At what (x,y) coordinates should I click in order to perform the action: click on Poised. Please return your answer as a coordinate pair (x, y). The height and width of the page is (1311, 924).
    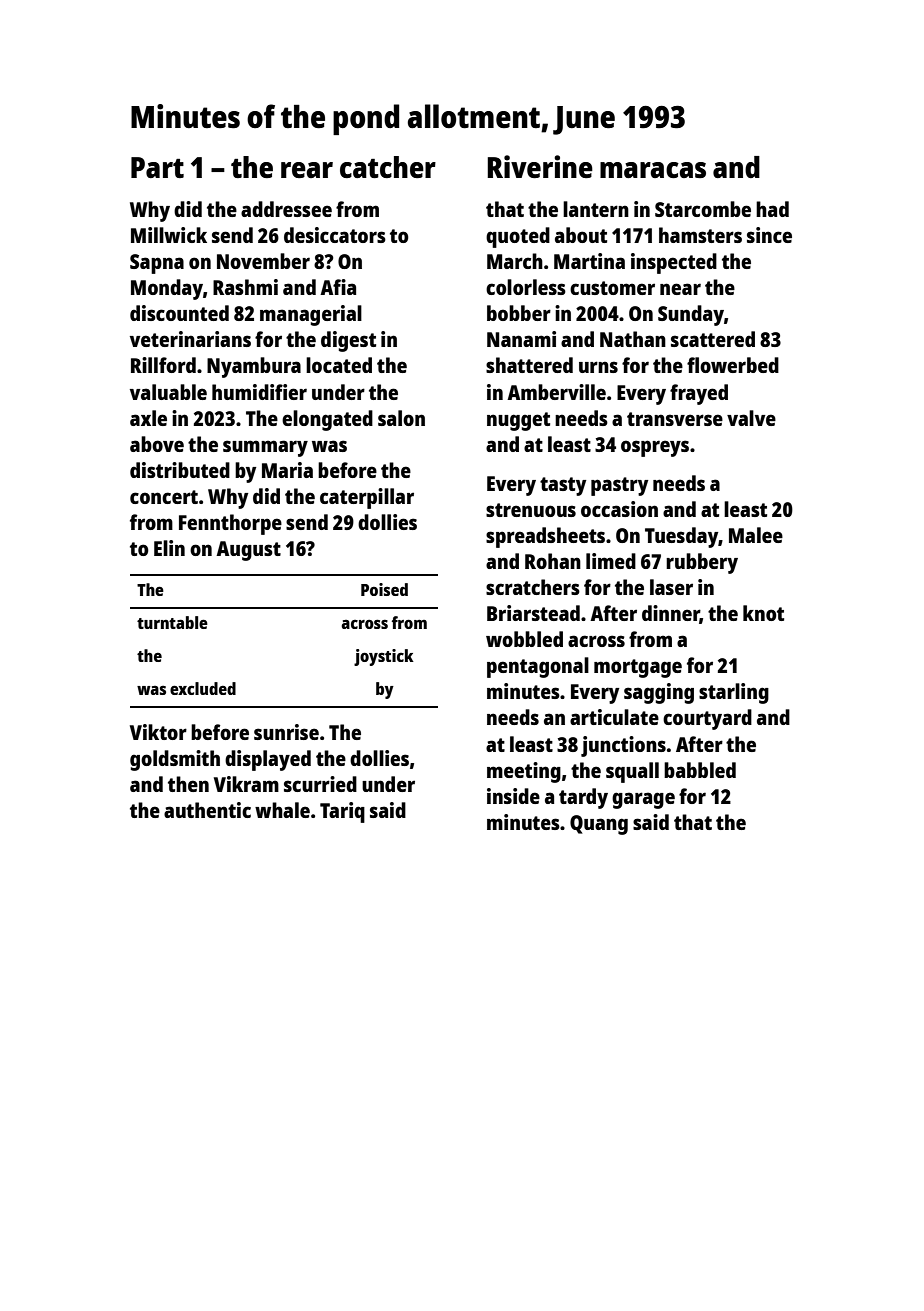
    Looking at the image, I should click on (384, 589).
